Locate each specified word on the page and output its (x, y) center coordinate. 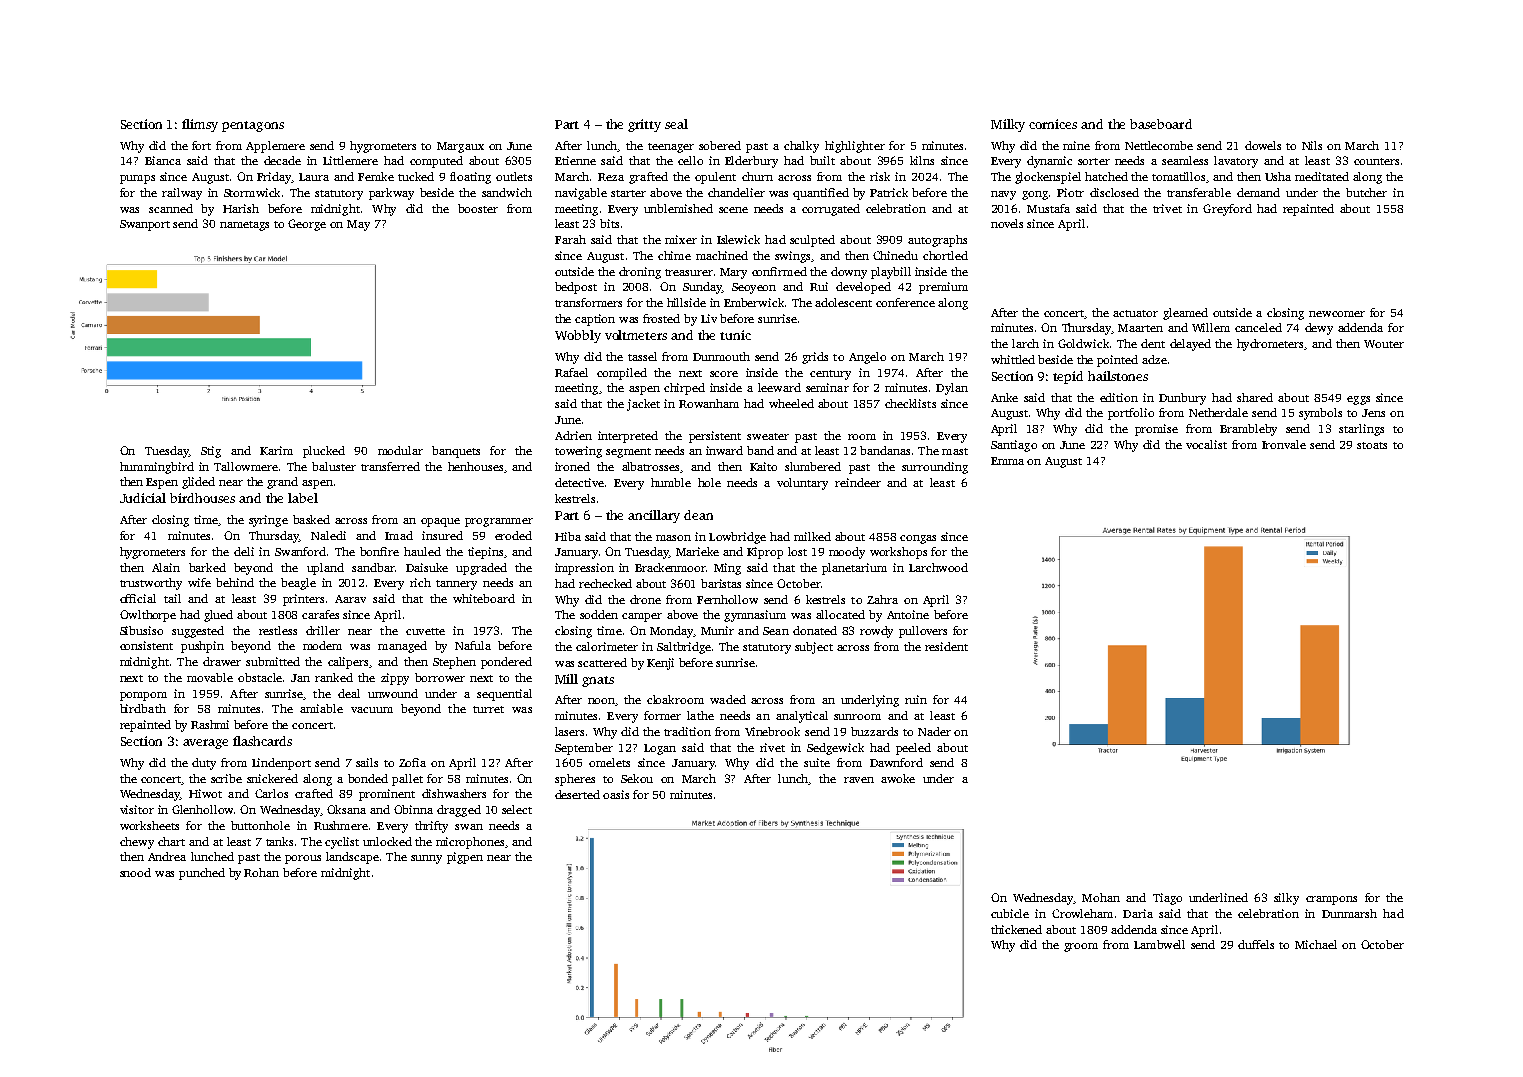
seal (676, 124)
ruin (916, 699)
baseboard (1161, 124)
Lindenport (281, 764)
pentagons (253, 126)
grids (815, 358)
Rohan (261, 872)
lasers (569, 731)
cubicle (1010, 913)
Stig (211, 452)
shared (1255, 397)
